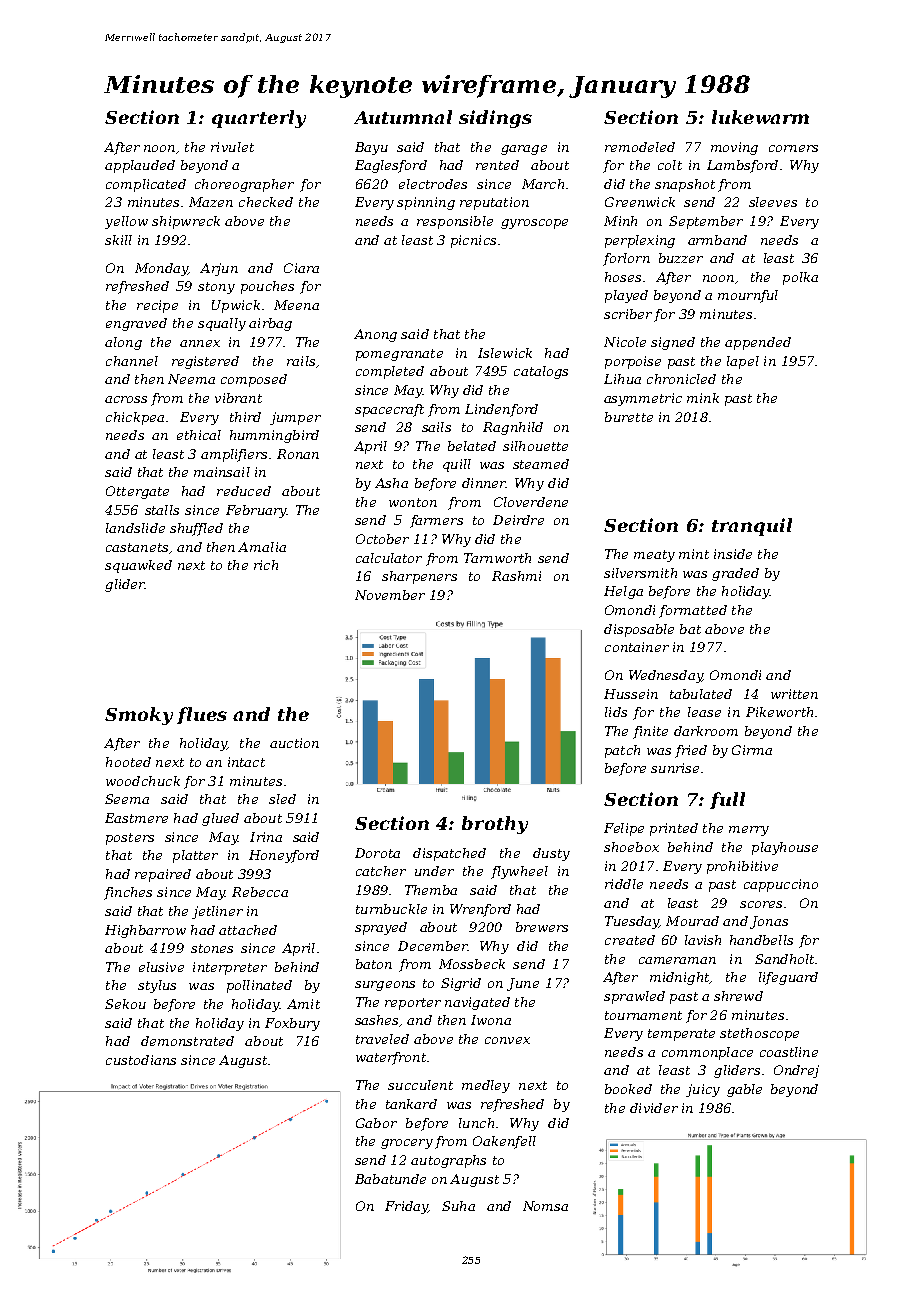  What do you see at coordinates (673, 343) in the screenshot?
I see `signed` at bounding box center [673, 343].
